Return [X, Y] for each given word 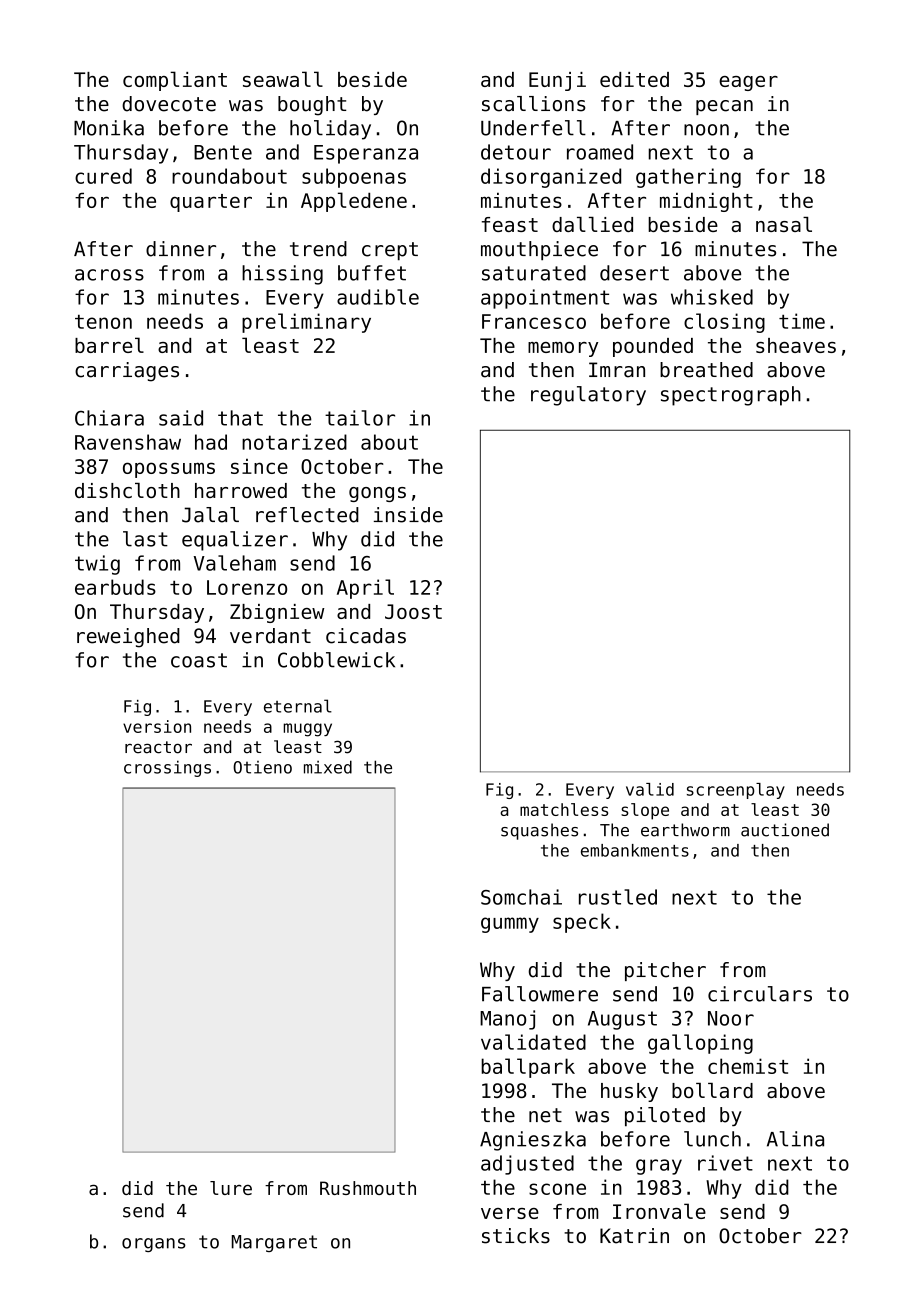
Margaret [274, 1243]
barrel [109, 345]
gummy [510, 925]
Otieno [262, 767]
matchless [564, 809]
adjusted [527, 1165]
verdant [270, 636]
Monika [109, 128]
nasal [784, 224]
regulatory [588, 396]
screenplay [736, 791]
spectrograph [731, 396]
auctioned [785, 830]
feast [510, 224]
